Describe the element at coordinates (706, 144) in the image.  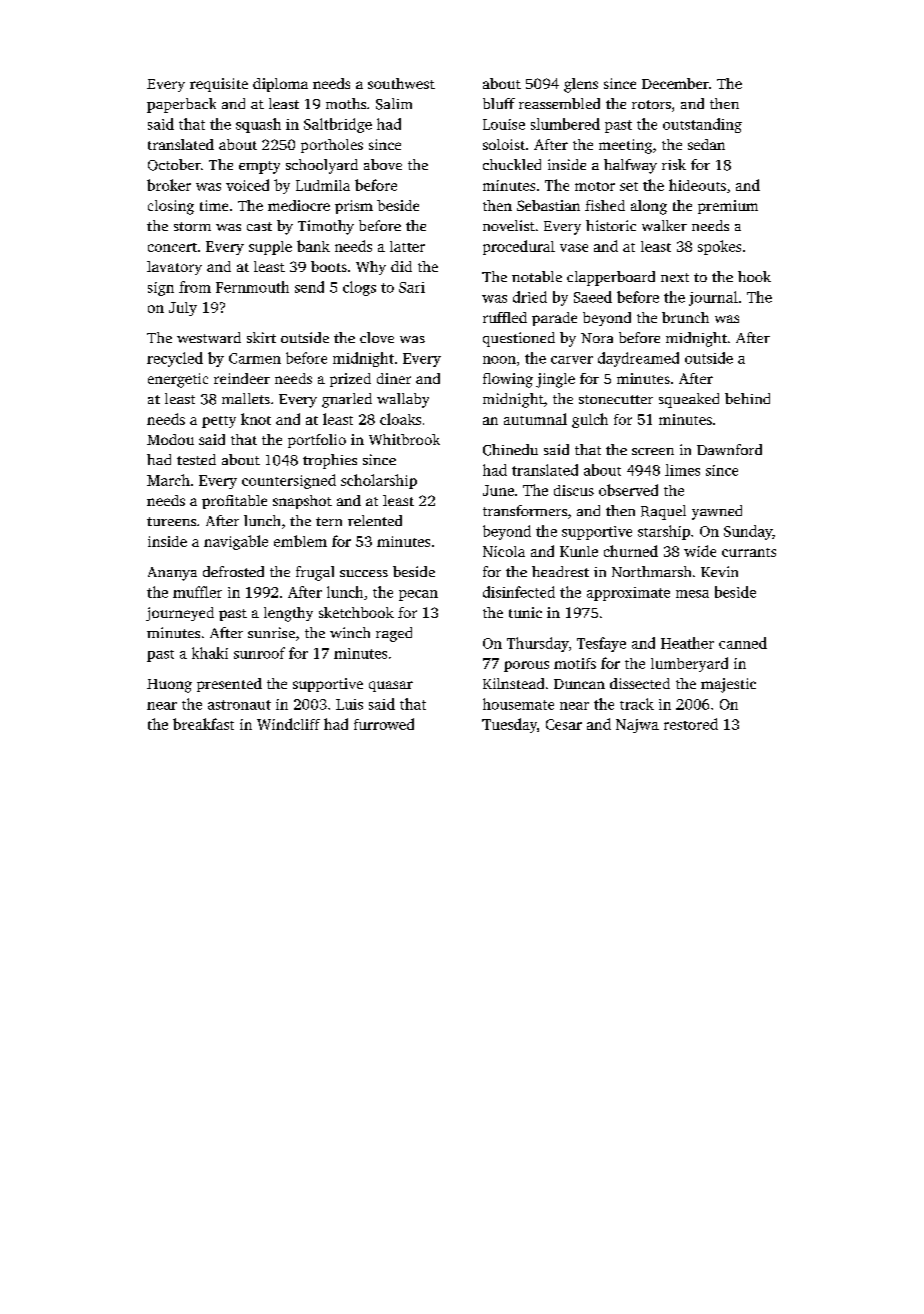
I see `sedan` at that location.
